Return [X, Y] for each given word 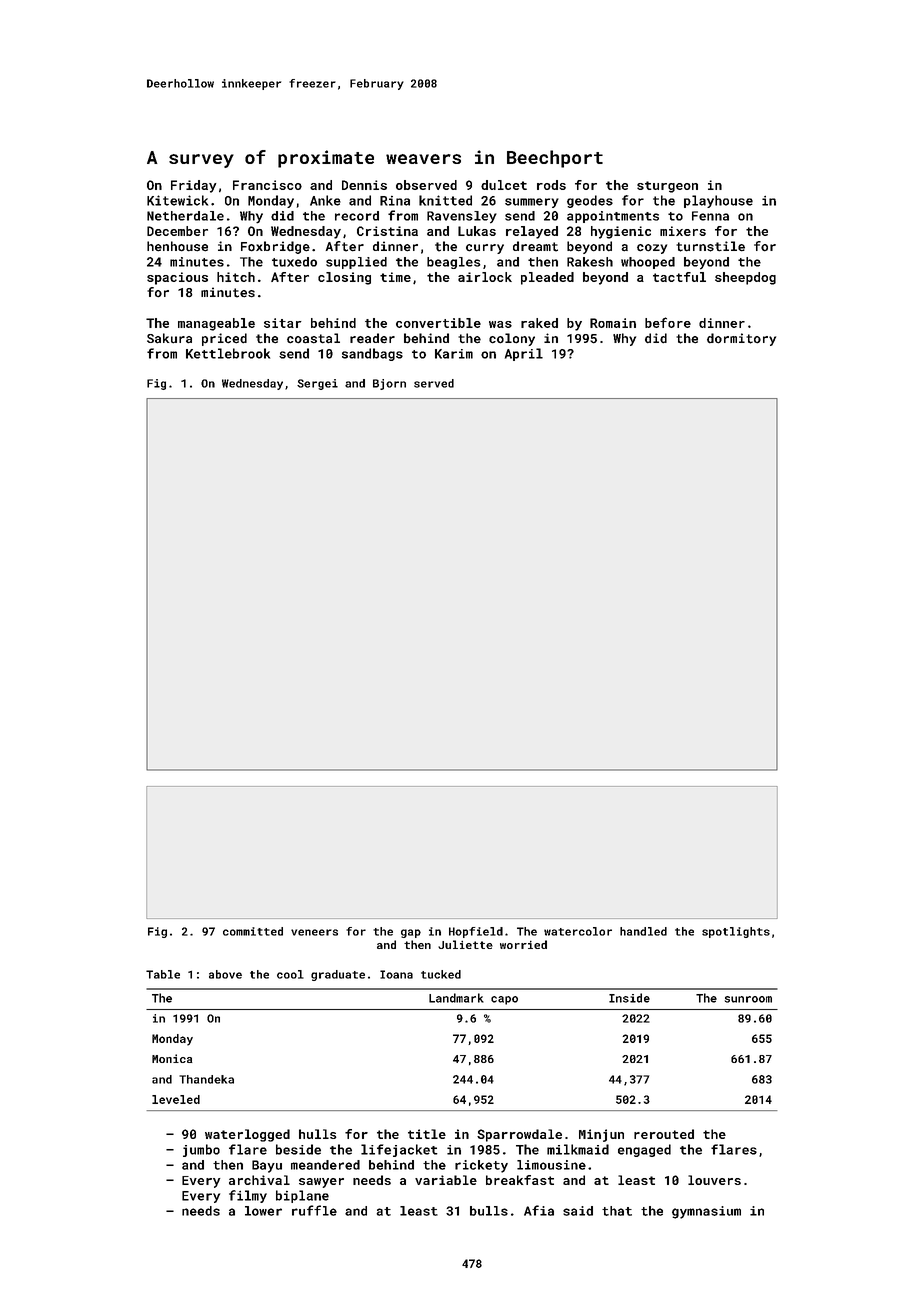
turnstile [710, 246]
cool [290, 974]
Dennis [364, 185]
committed [253, 931]
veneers [314, 932]
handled [643, 931]
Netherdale [185, 216]
